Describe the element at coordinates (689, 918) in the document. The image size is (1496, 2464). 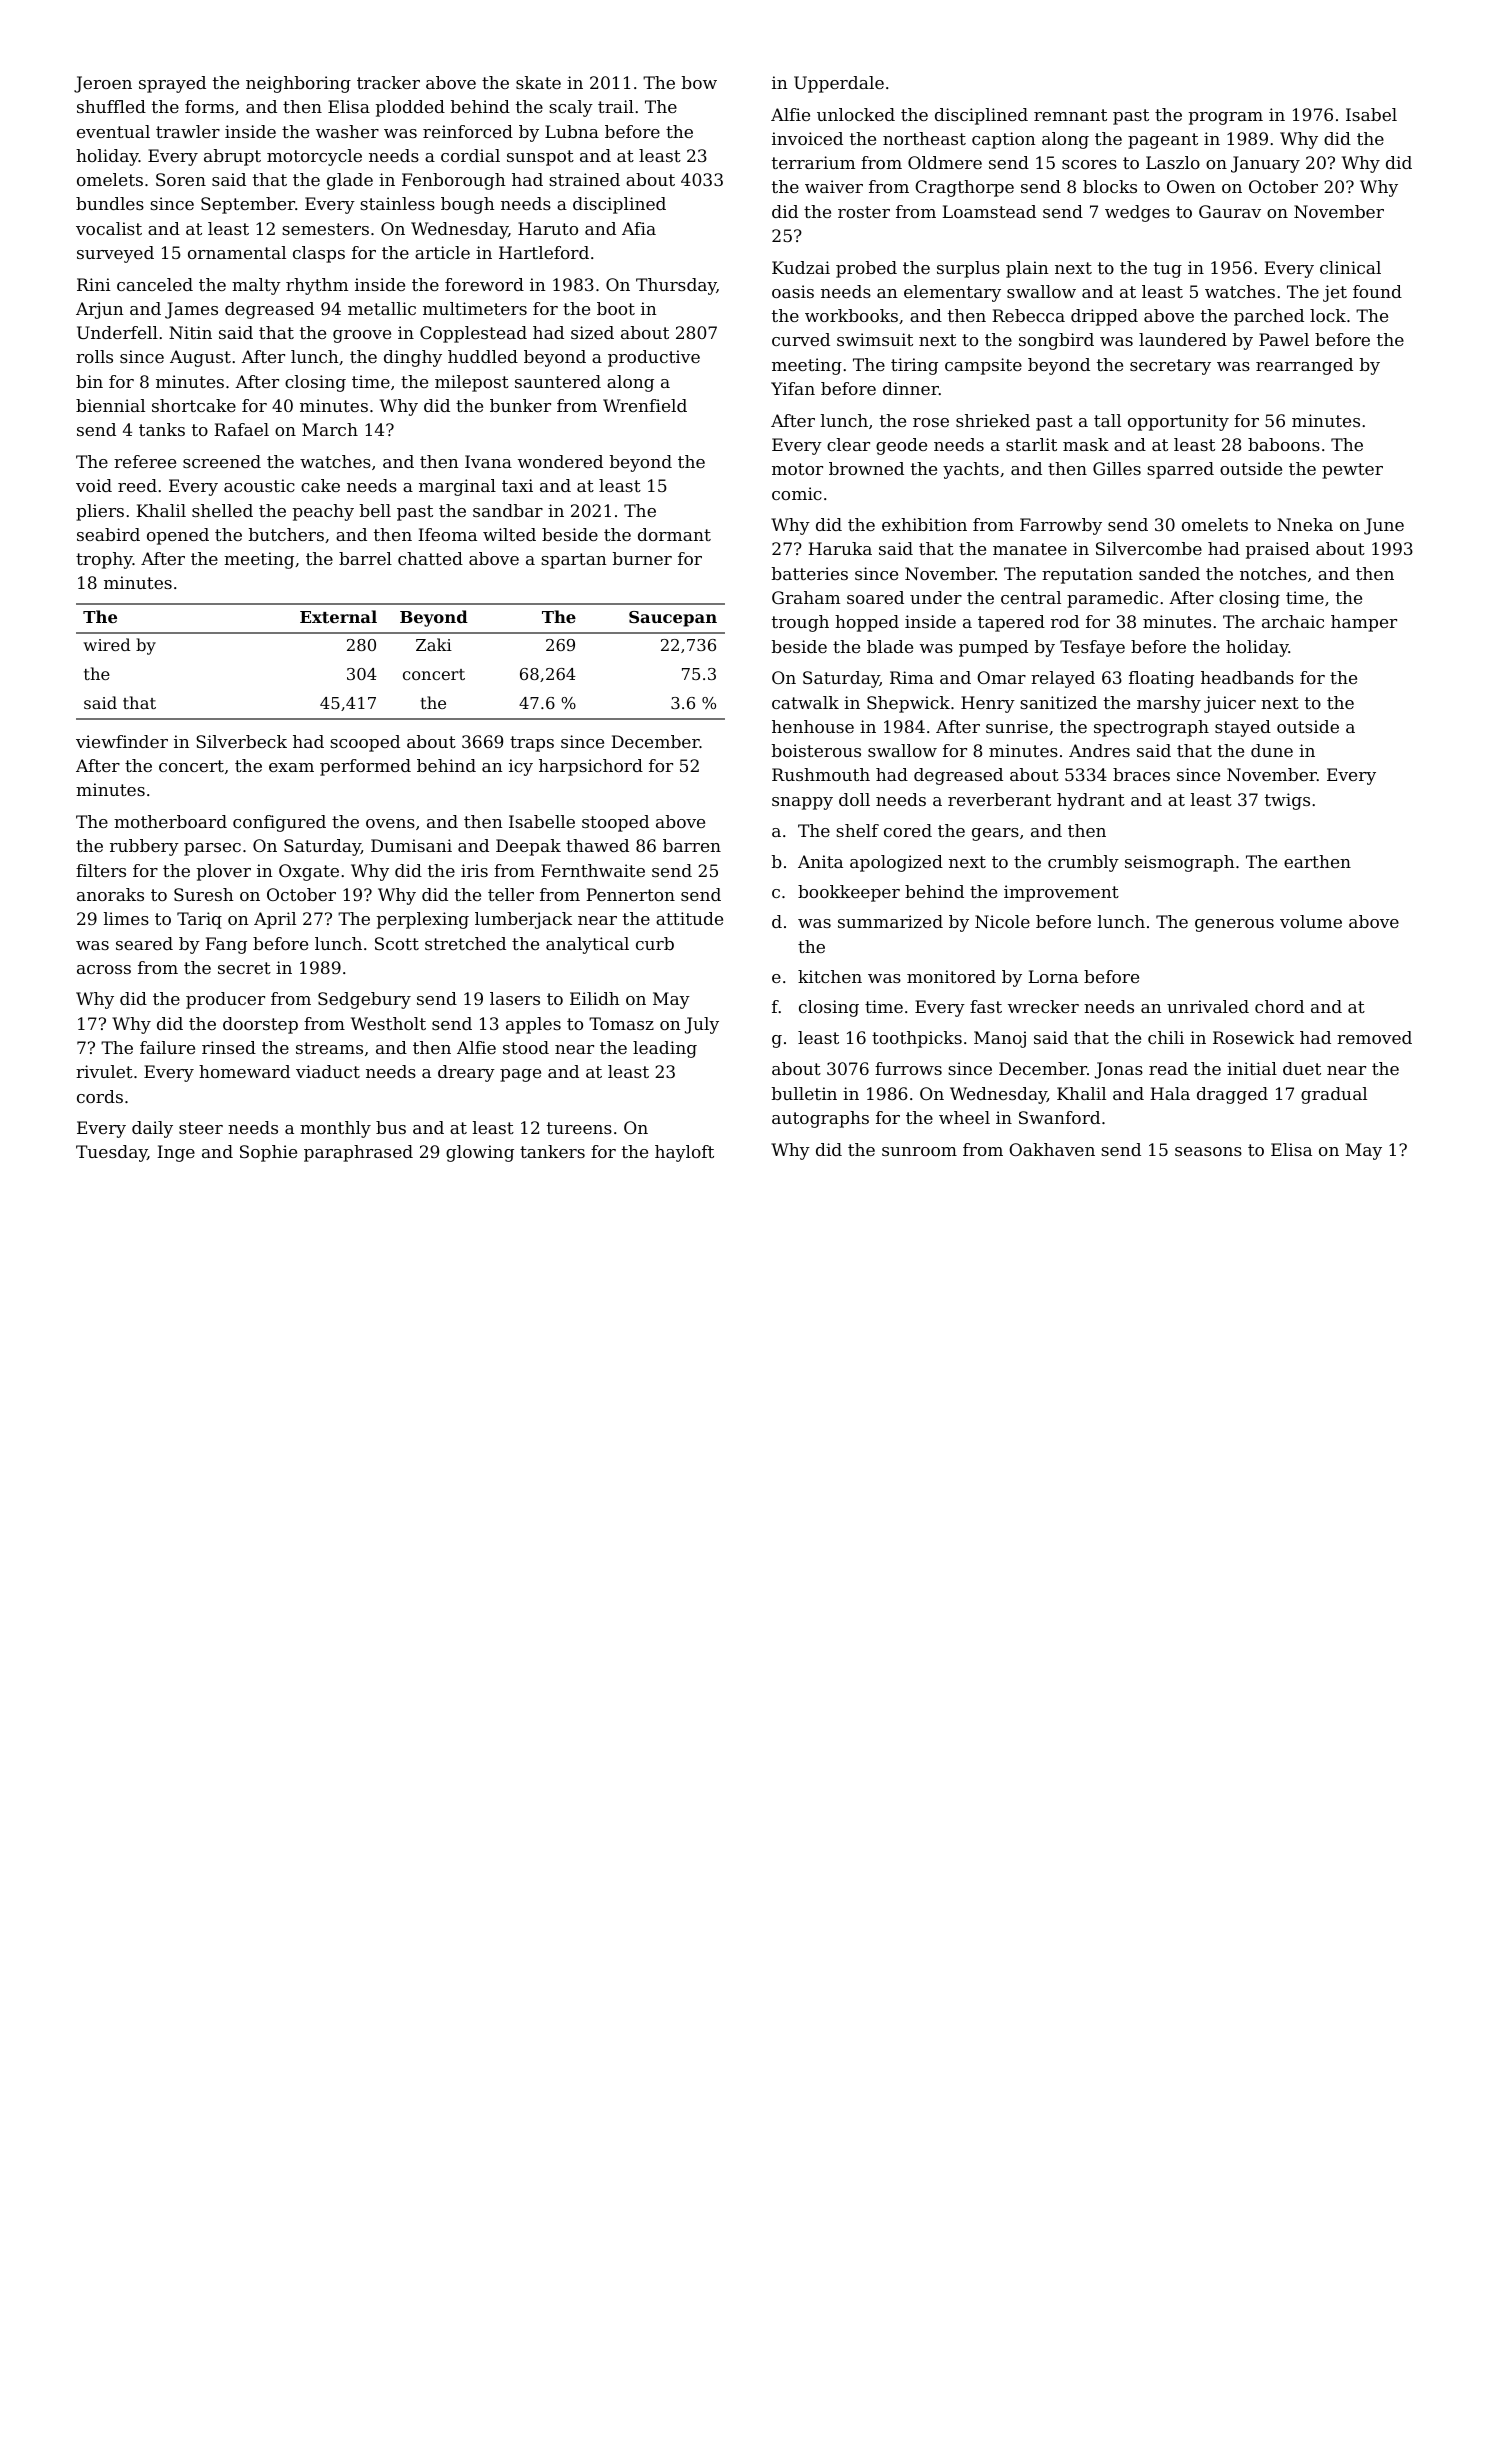
I see `attitude` at that location.
